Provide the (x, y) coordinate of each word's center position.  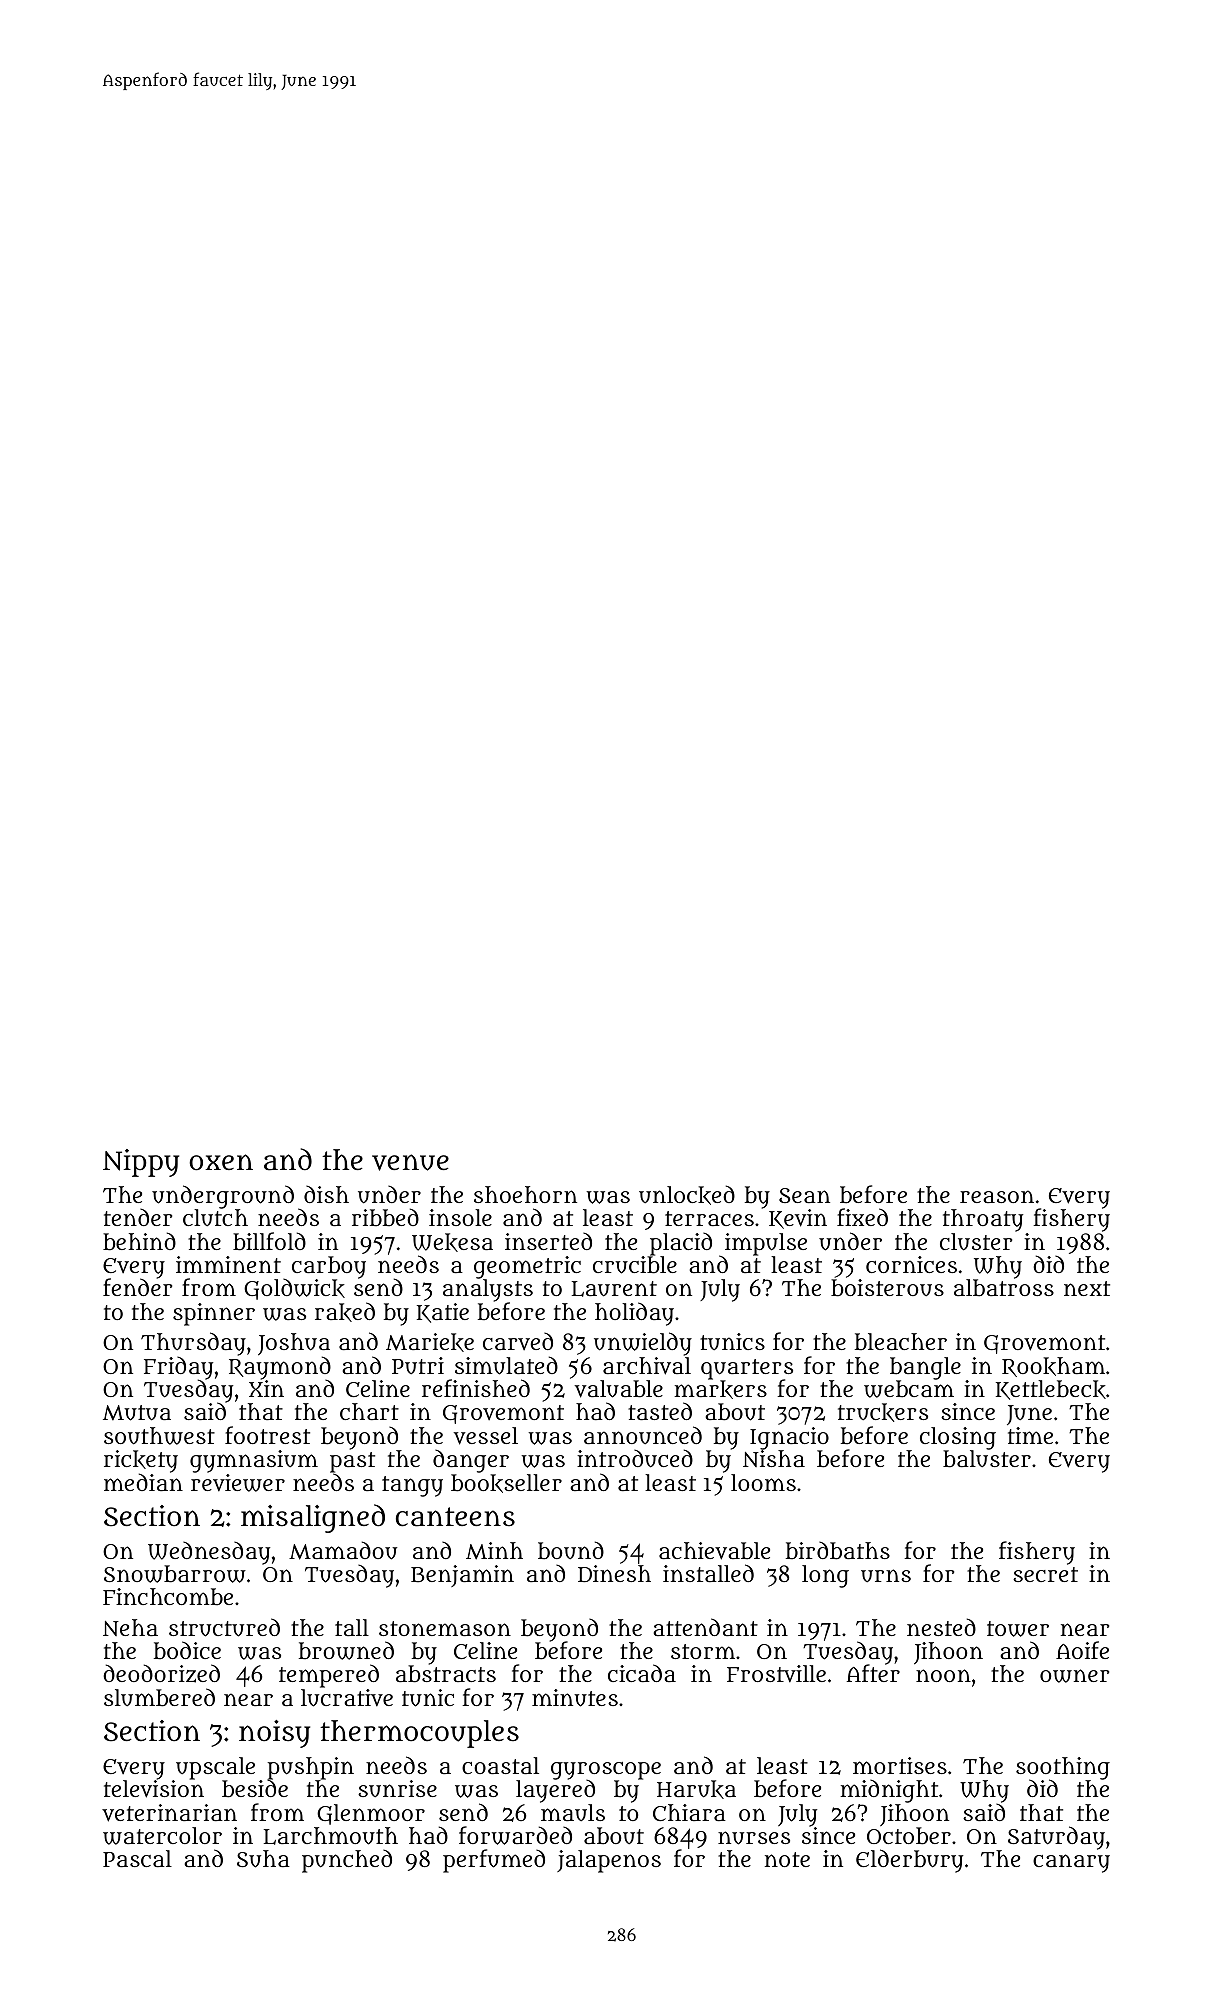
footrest (267, 1435)
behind (139, 1241)
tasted (660, 1411)
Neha (130, 1627)
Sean (804, 1195)
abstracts (446, 1674)
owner (1074, 1676)
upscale (215, 1768)
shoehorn (525, 1194)
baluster (987, 1459)
